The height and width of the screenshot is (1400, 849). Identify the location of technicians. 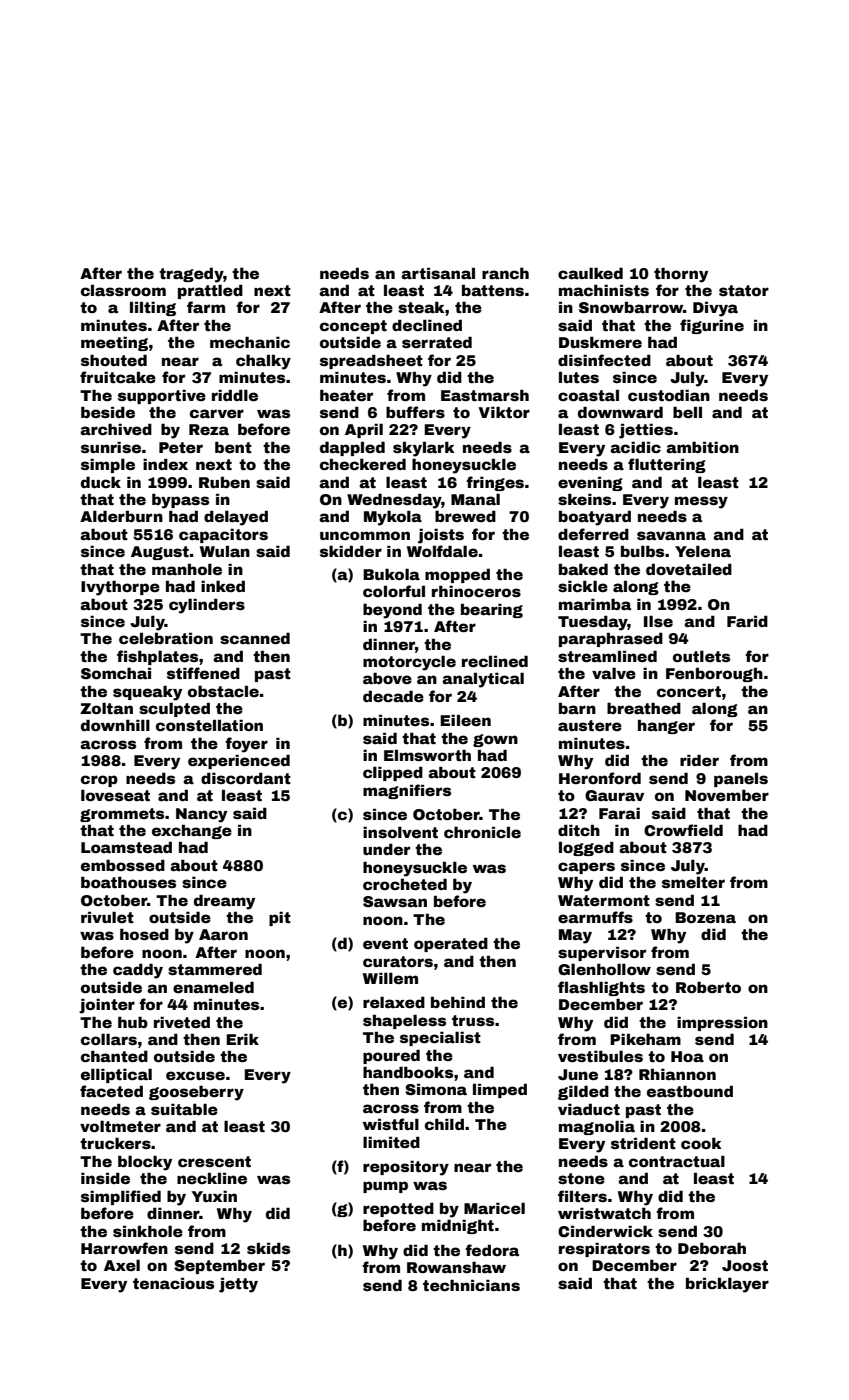
(471, 1285).
